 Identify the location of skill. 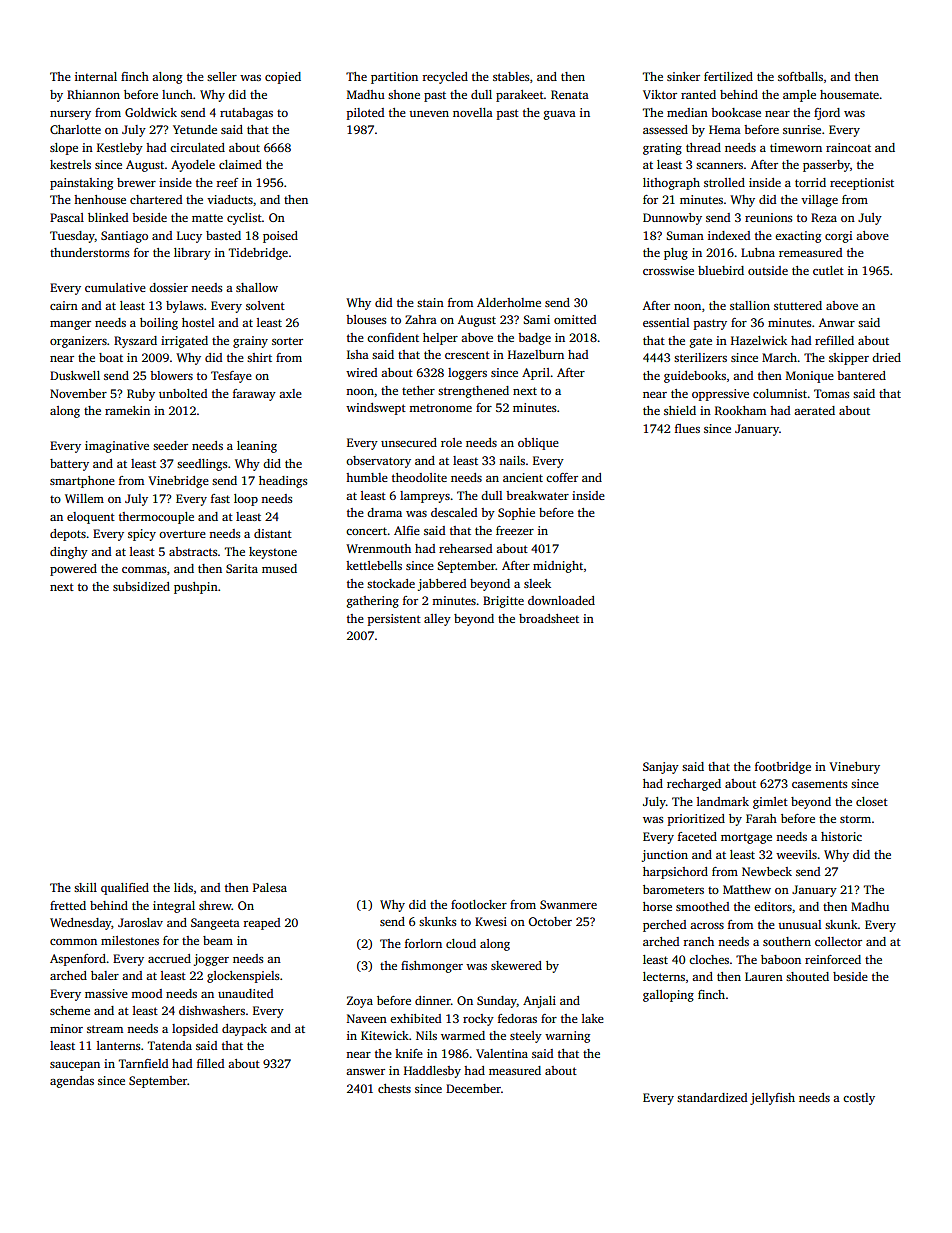
(85, 887).
